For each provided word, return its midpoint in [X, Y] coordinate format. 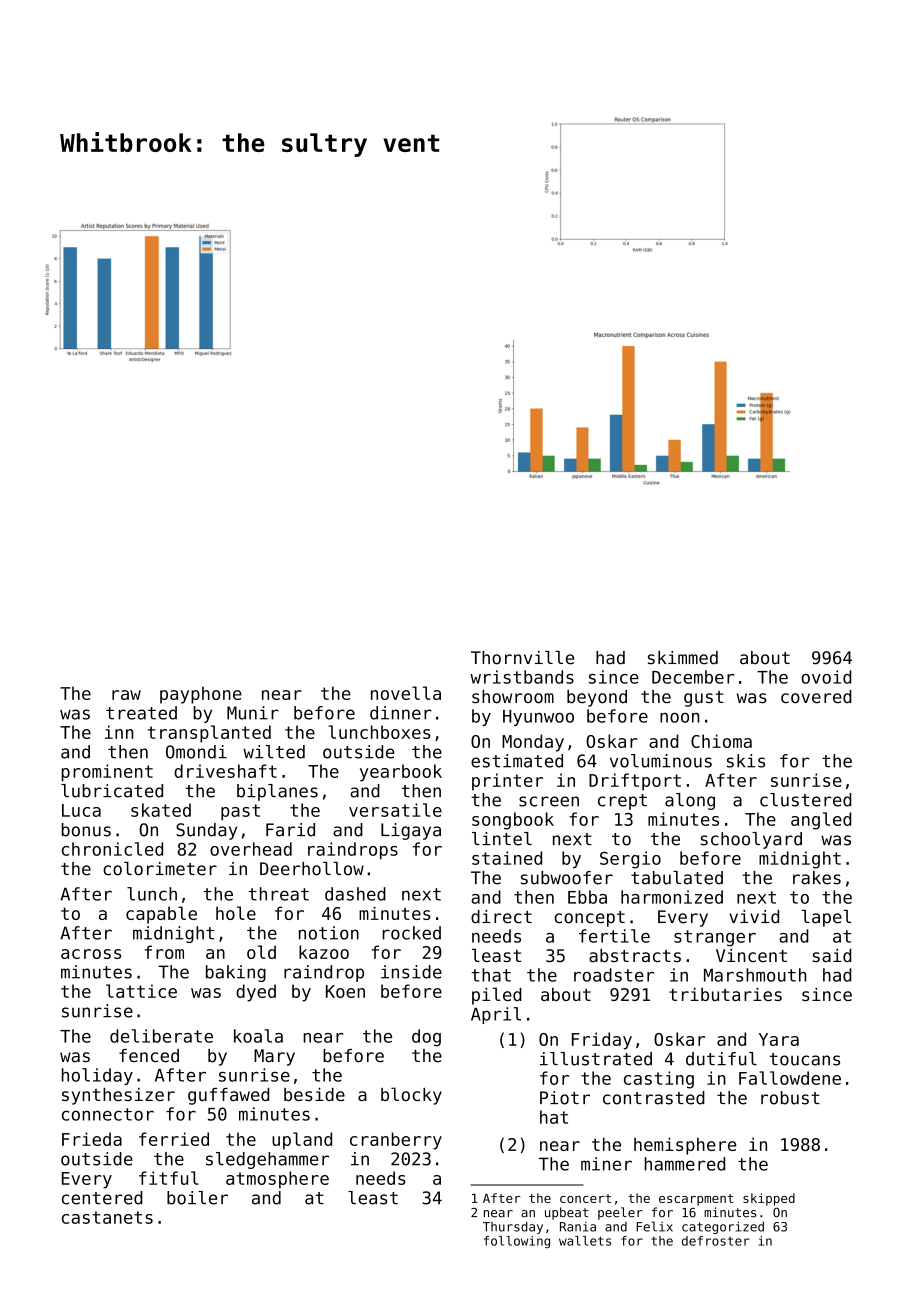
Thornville [522, 658]
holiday [97, 1076]
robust [790, 1098]
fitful [169, 1178]
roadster [614, 975]
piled [496, 996]
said [832, 955]
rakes [817, 878]
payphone [201, 695]
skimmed [683, 658]
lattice [141, 991]
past [240, 812]
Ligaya [411, 831]
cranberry [396, 1141]
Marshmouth [755, 975]
